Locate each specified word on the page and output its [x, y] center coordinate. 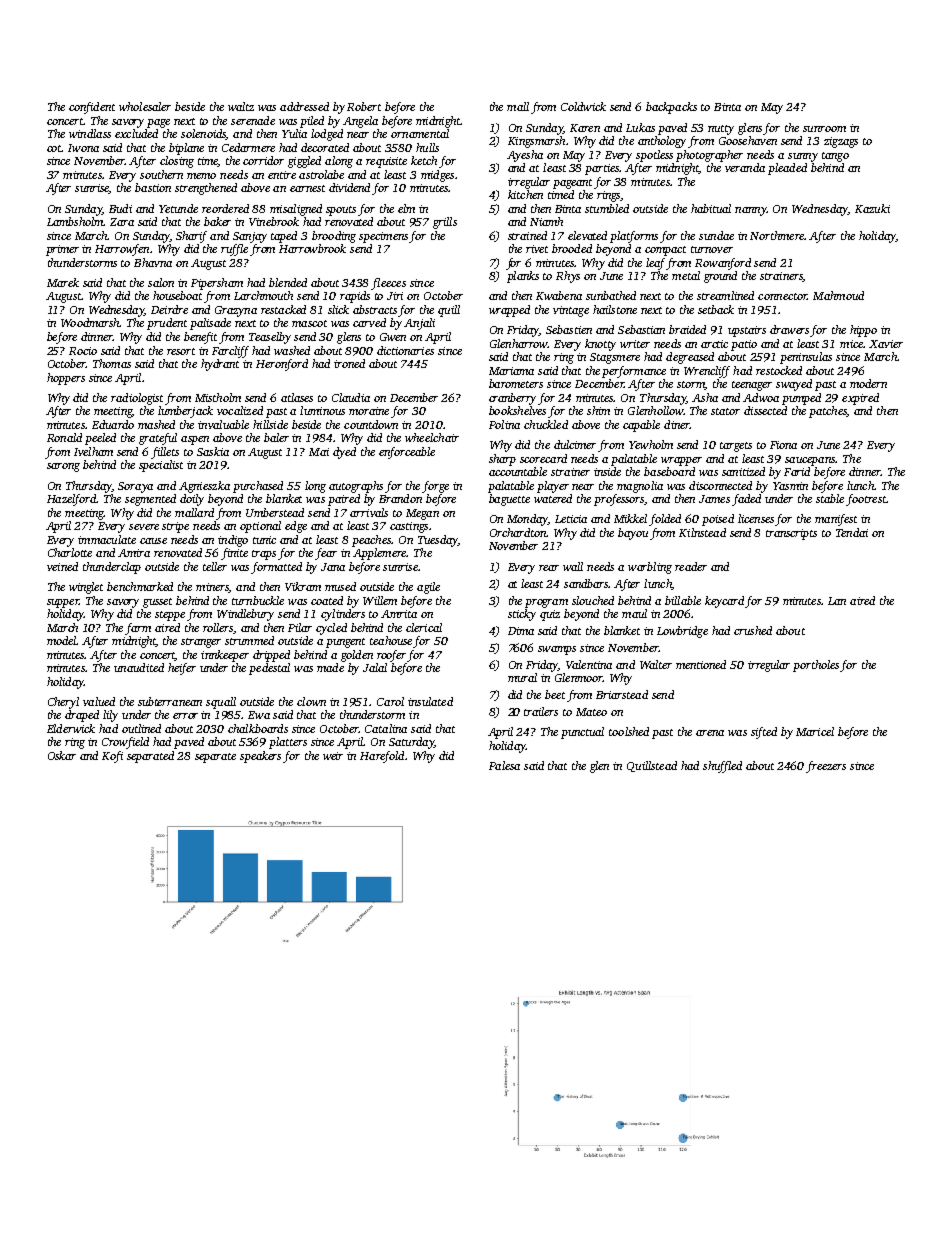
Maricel [815, 731]
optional [260, 527]
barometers [516, 383]
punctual [582, 733]
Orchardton [518, 532]
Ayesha [525, 156]
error [185, 716]
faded [746, 500]
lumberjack [185, 412]
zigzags [841, 142]
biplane [186, 149]
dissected [765, 410]
